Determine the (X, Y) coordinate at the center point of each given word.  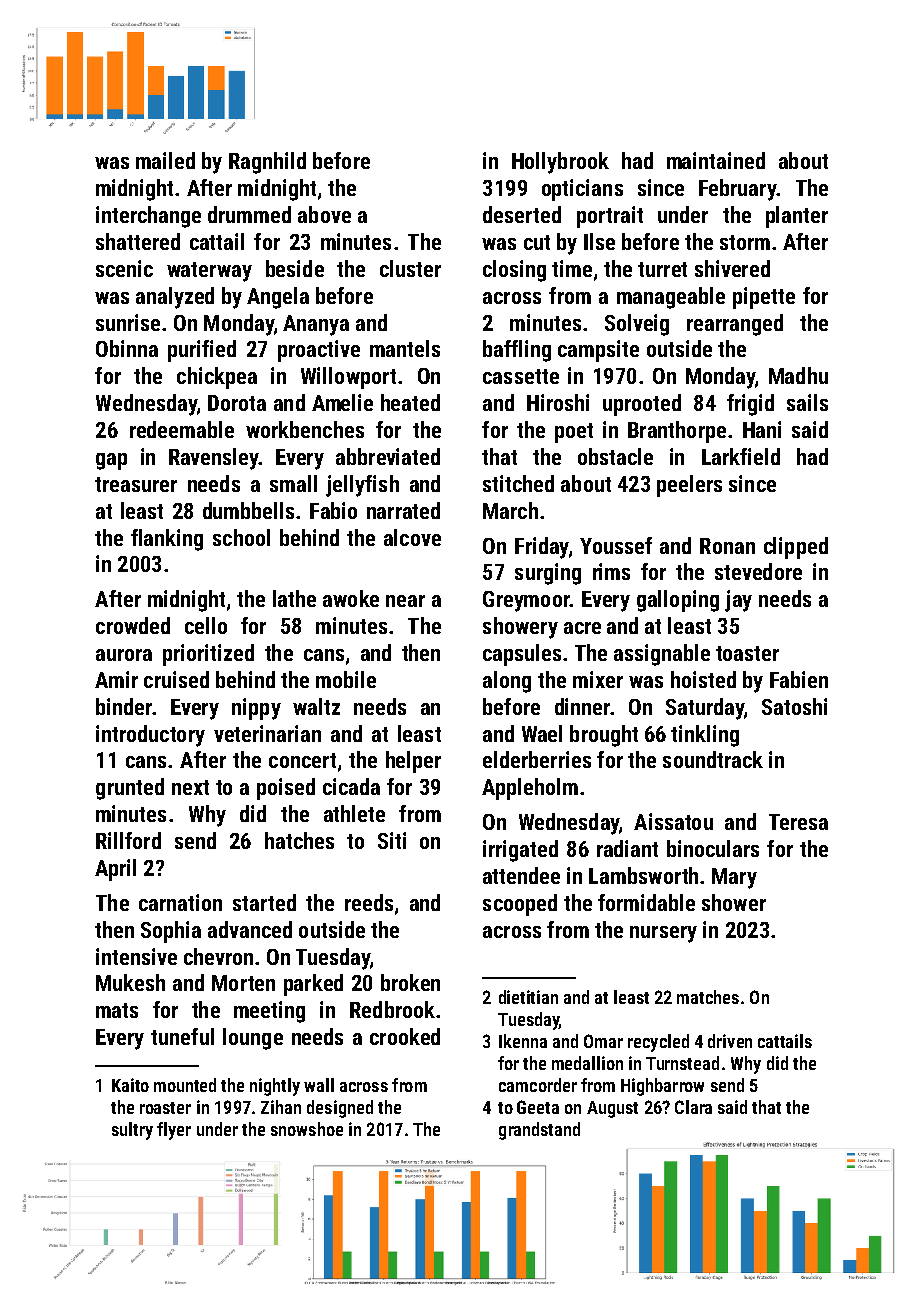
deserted (522, 214)
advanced (250, 929)
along (507, 682)
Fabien (799, 679)
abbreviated (388, 456)
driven (730, 1041)
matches (708, 997)
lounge (253, 1039)
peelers (689, 486)
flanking (167, 540)
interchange (148, 217)
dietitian (528, 997)
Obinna (127, 348)
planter (797, 217)
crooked (405, 1036)
